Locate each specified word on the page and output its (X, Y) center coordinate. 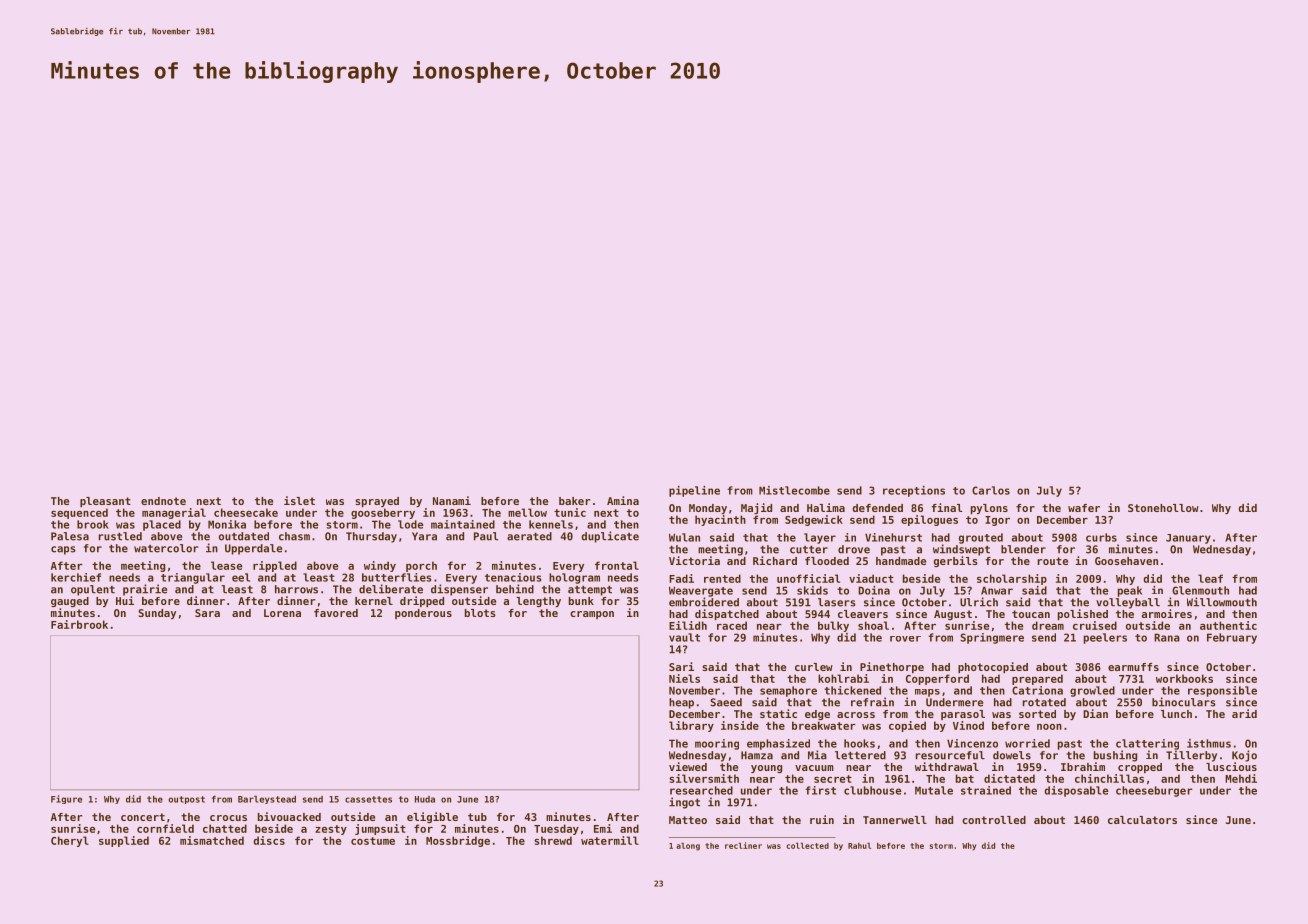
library (691, 726)
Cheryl (70, 841)
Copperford (937, 679)
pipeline (694, 491)
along (688, 847)
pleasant (105, 502)
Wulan (684, 537)
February (1232, 638)
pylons (989, 509)
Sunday (157, 614)
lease (226, 565)
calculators (1142, 820)
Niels (684, 678)
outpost (186, 800)
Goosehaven (1126, 561)
